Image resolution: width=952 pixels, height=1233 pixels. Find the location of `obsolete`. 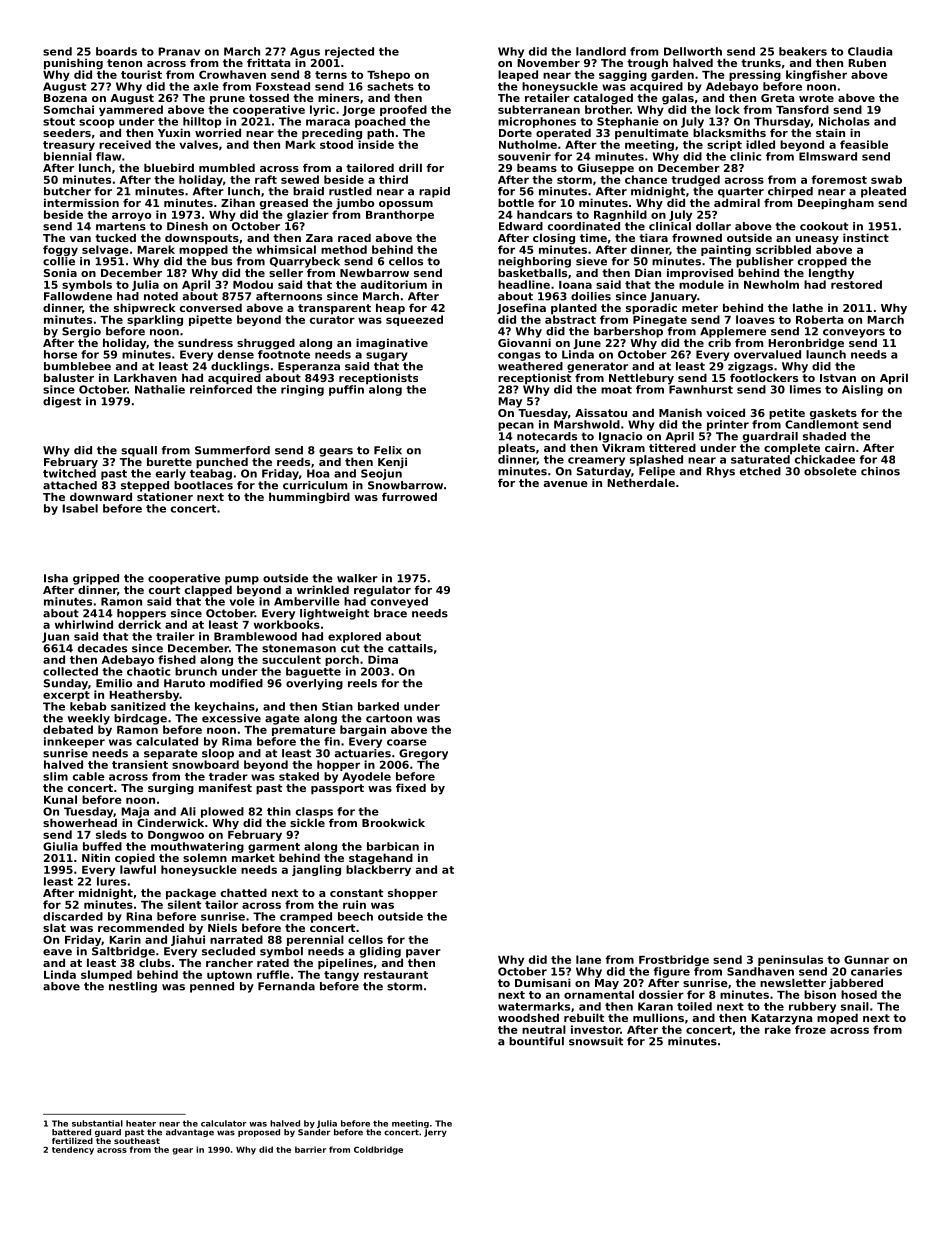

obsolete is located at coordinates (830, 471).
